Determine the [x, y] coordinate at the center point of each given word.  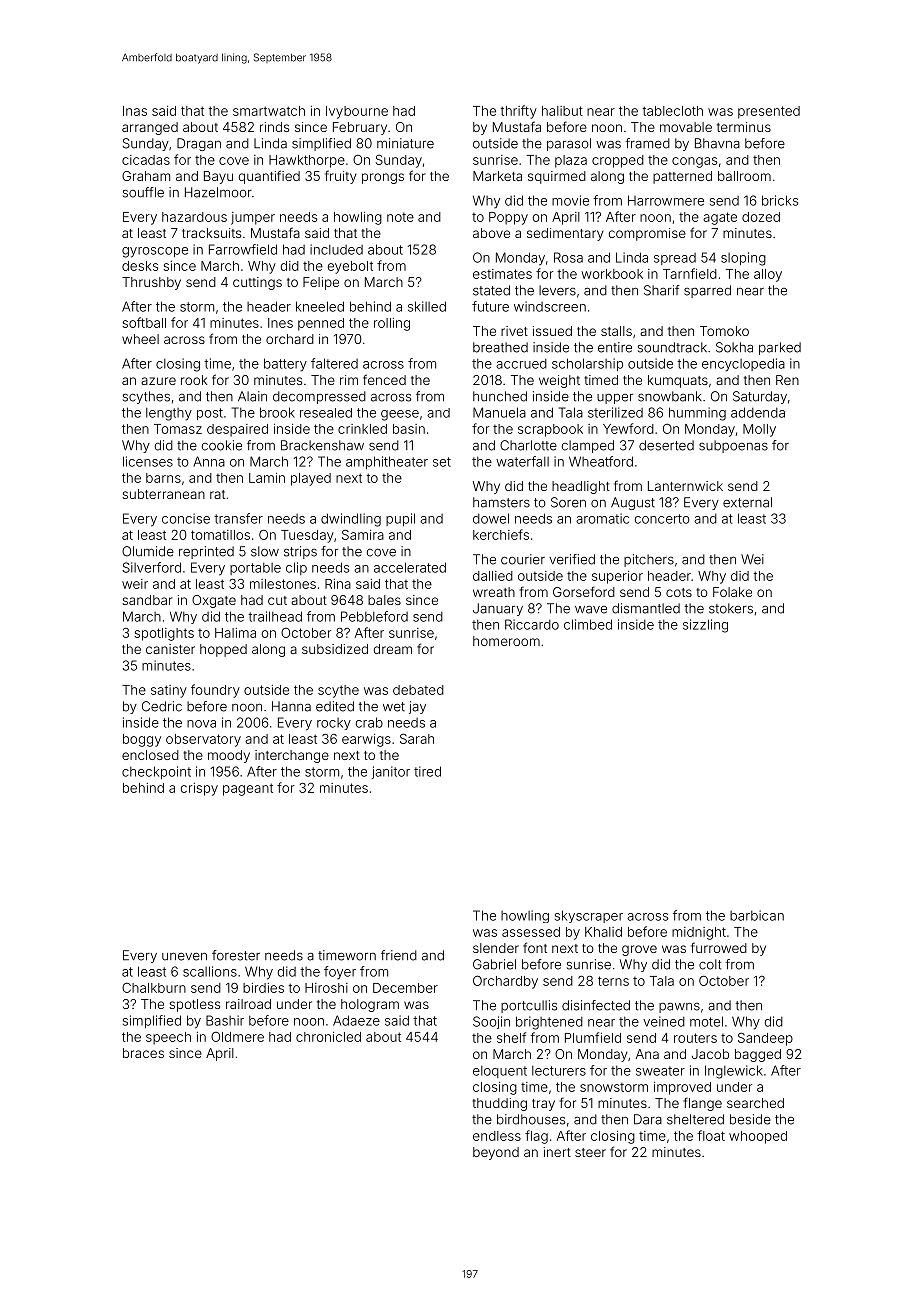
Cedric [162, 706]
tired [427, 771]
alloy [768, 275]
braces [143, 1053]
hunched [500, 396]
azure [158, 381]
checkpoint [156, 772]
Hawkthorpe [307, 161]
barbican [757, 915]
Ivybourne [357, 112]
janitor [391, 772]
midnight [699, 933]
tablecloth [672, 111]
